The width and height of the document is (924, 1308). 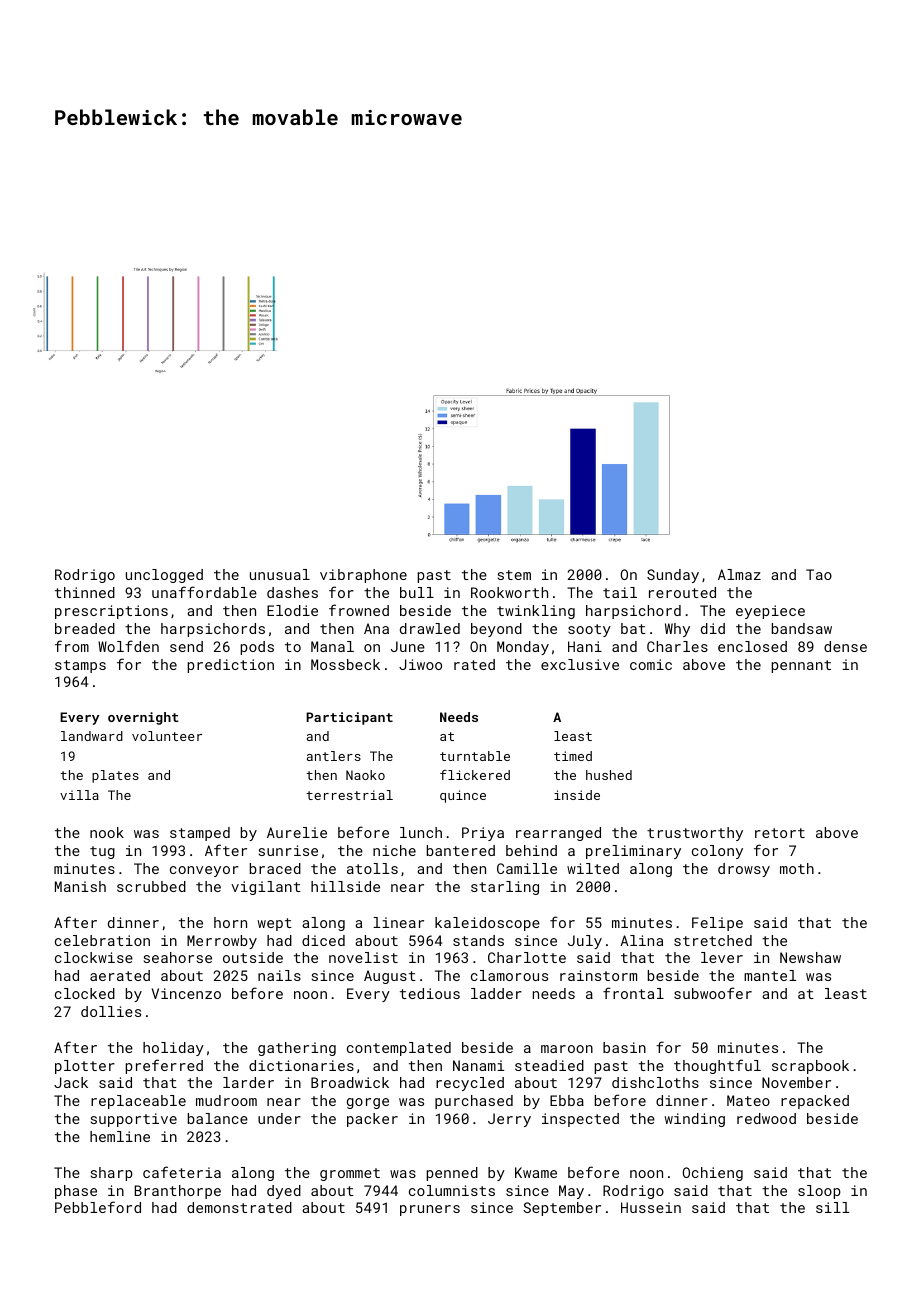 What do you see at coordinates (98, 1207) in the document?
I see `Pebbleford` at bounding box center [98, 1207].
